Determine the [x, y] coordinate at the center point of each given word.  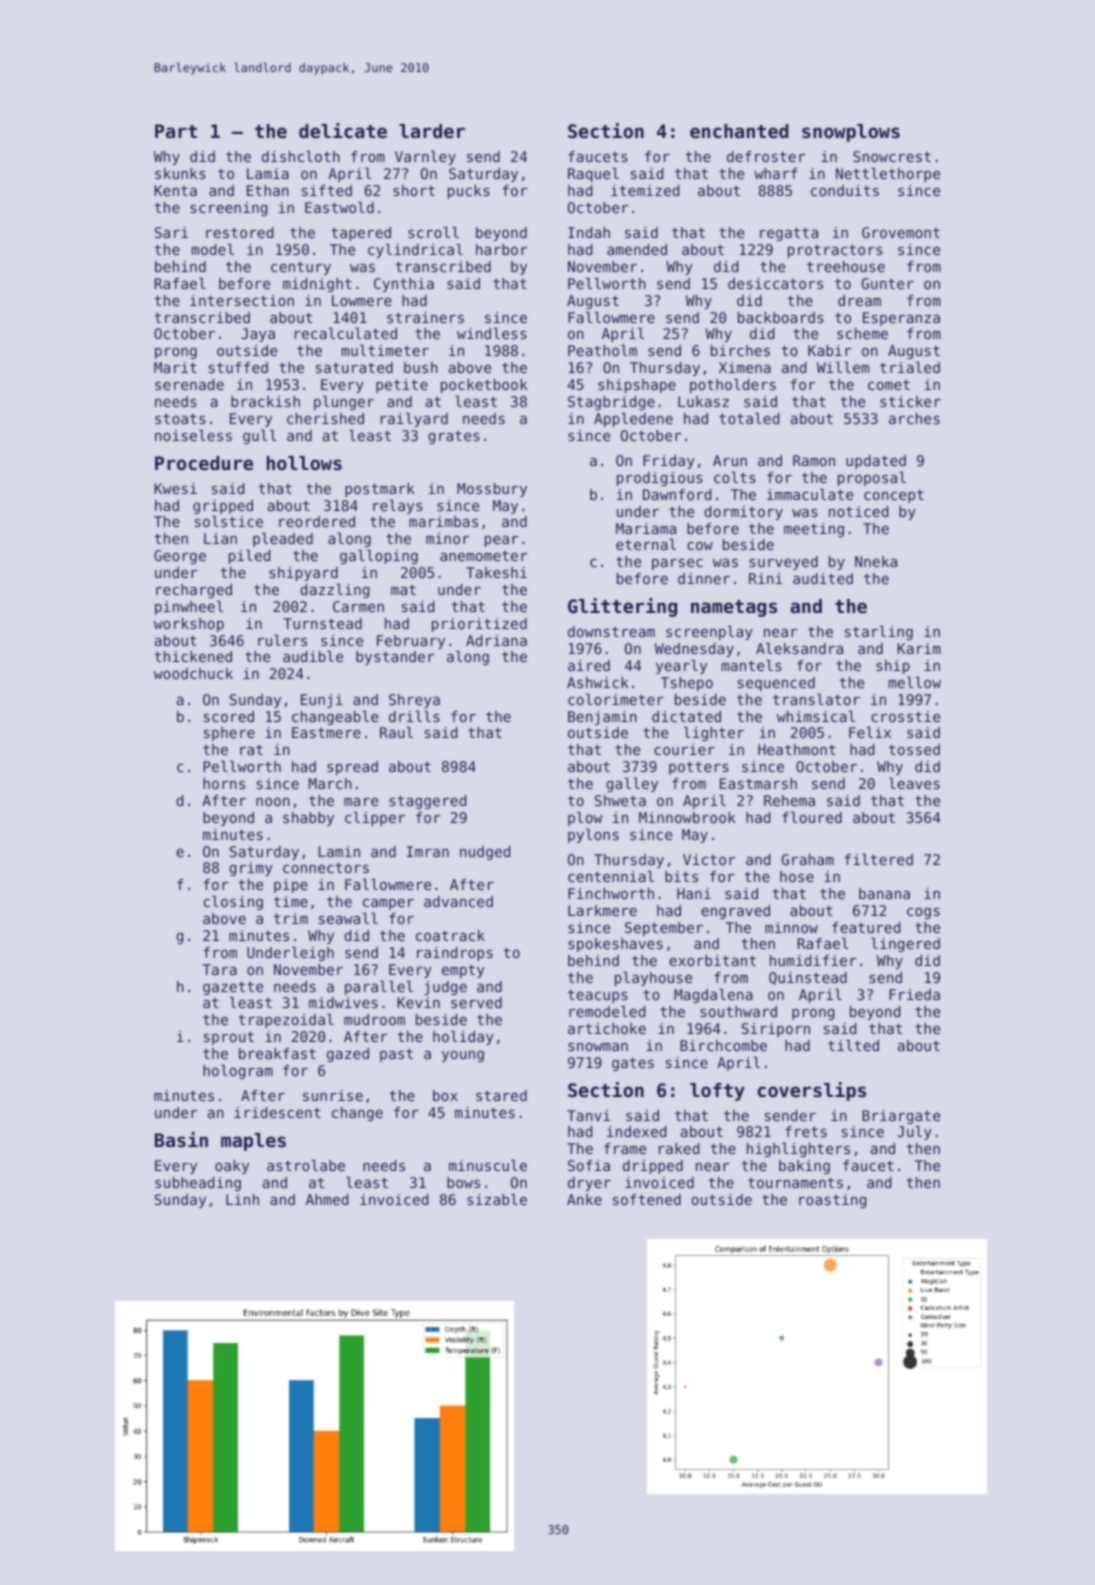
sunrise [333, 1095]
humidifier [813, 960]
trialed [910, 367]
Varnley [425, 158]
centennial [611, 876]
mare [361, 802]
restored [239, 232]
